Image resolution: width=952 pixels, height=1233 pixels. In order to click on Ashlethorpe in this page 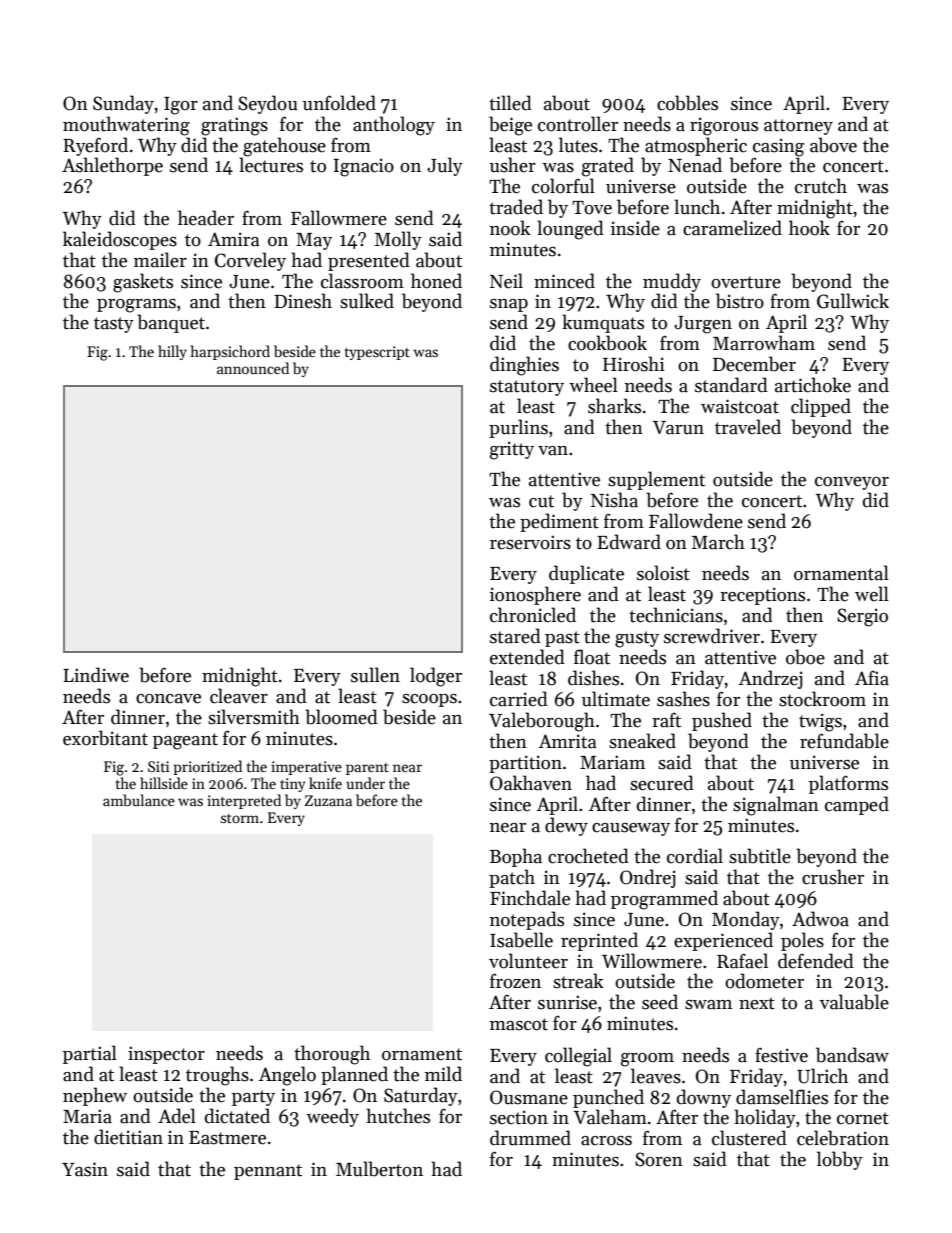, I will do `click(112, 166)`.
